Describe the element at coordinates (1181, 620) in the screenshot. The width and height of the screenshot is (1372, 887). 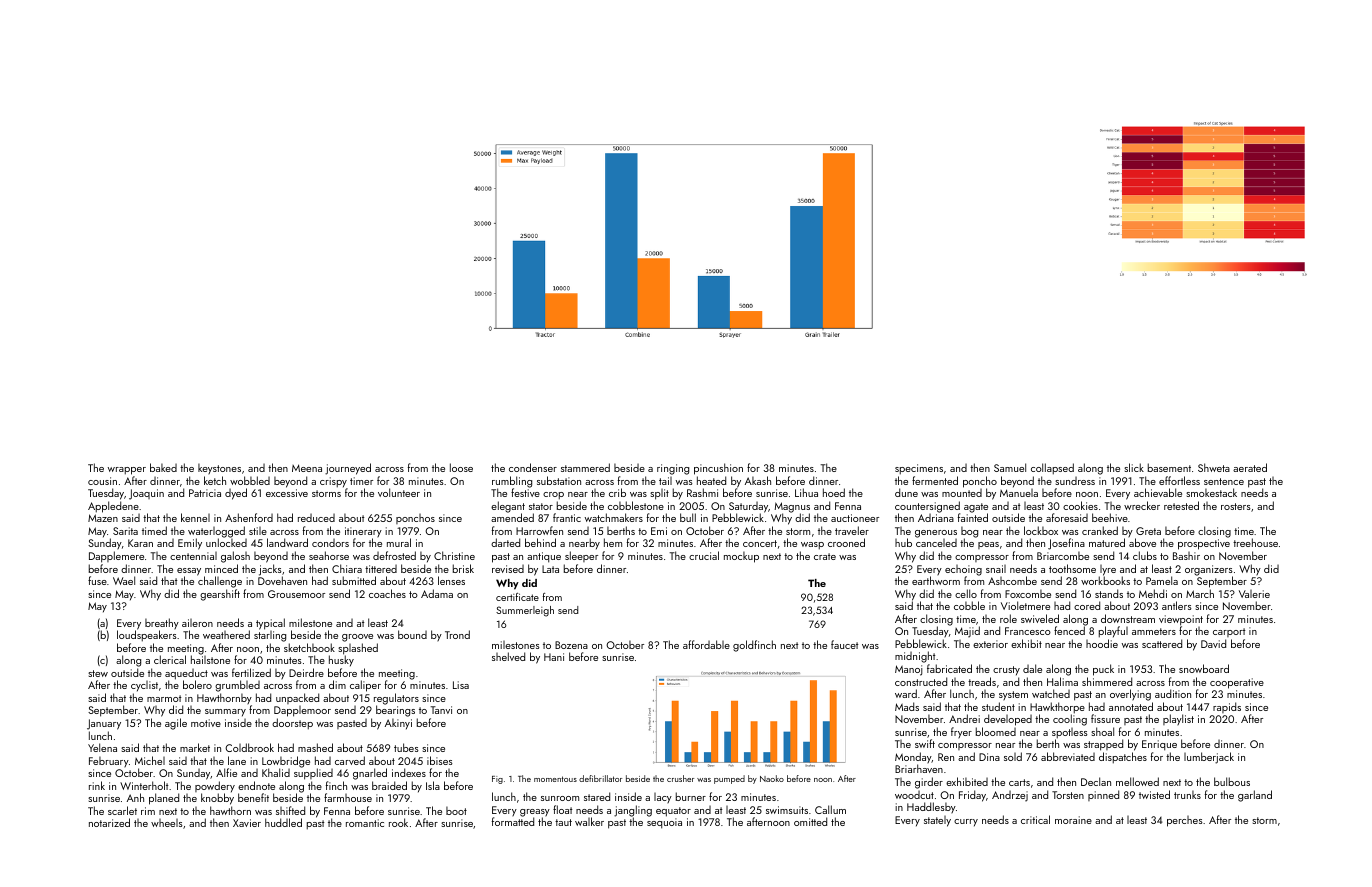
I see `viewpoint` at that location.
